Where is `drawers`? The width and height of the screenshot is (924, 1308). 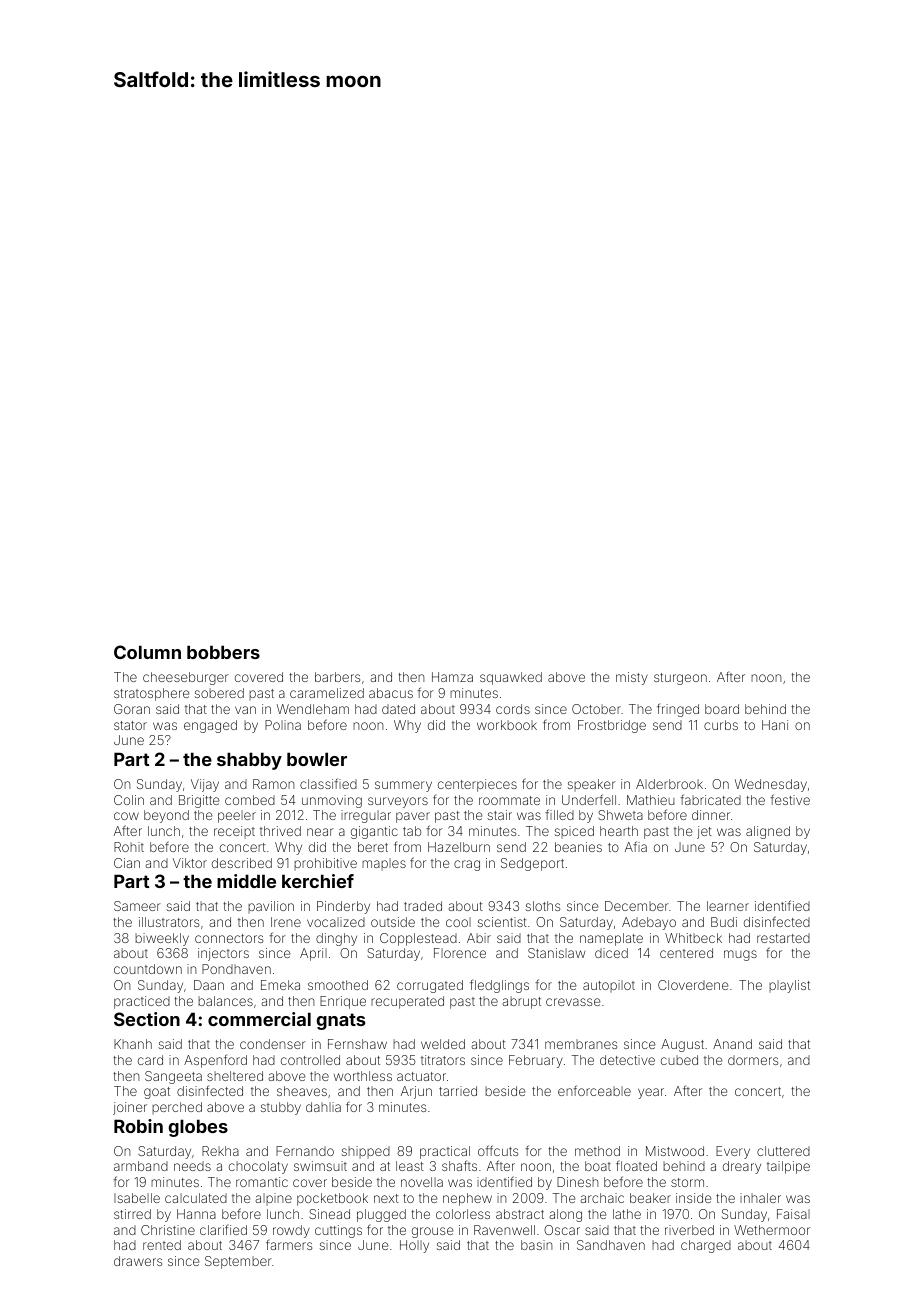 drawers is located at coordinates (138, 1261).
